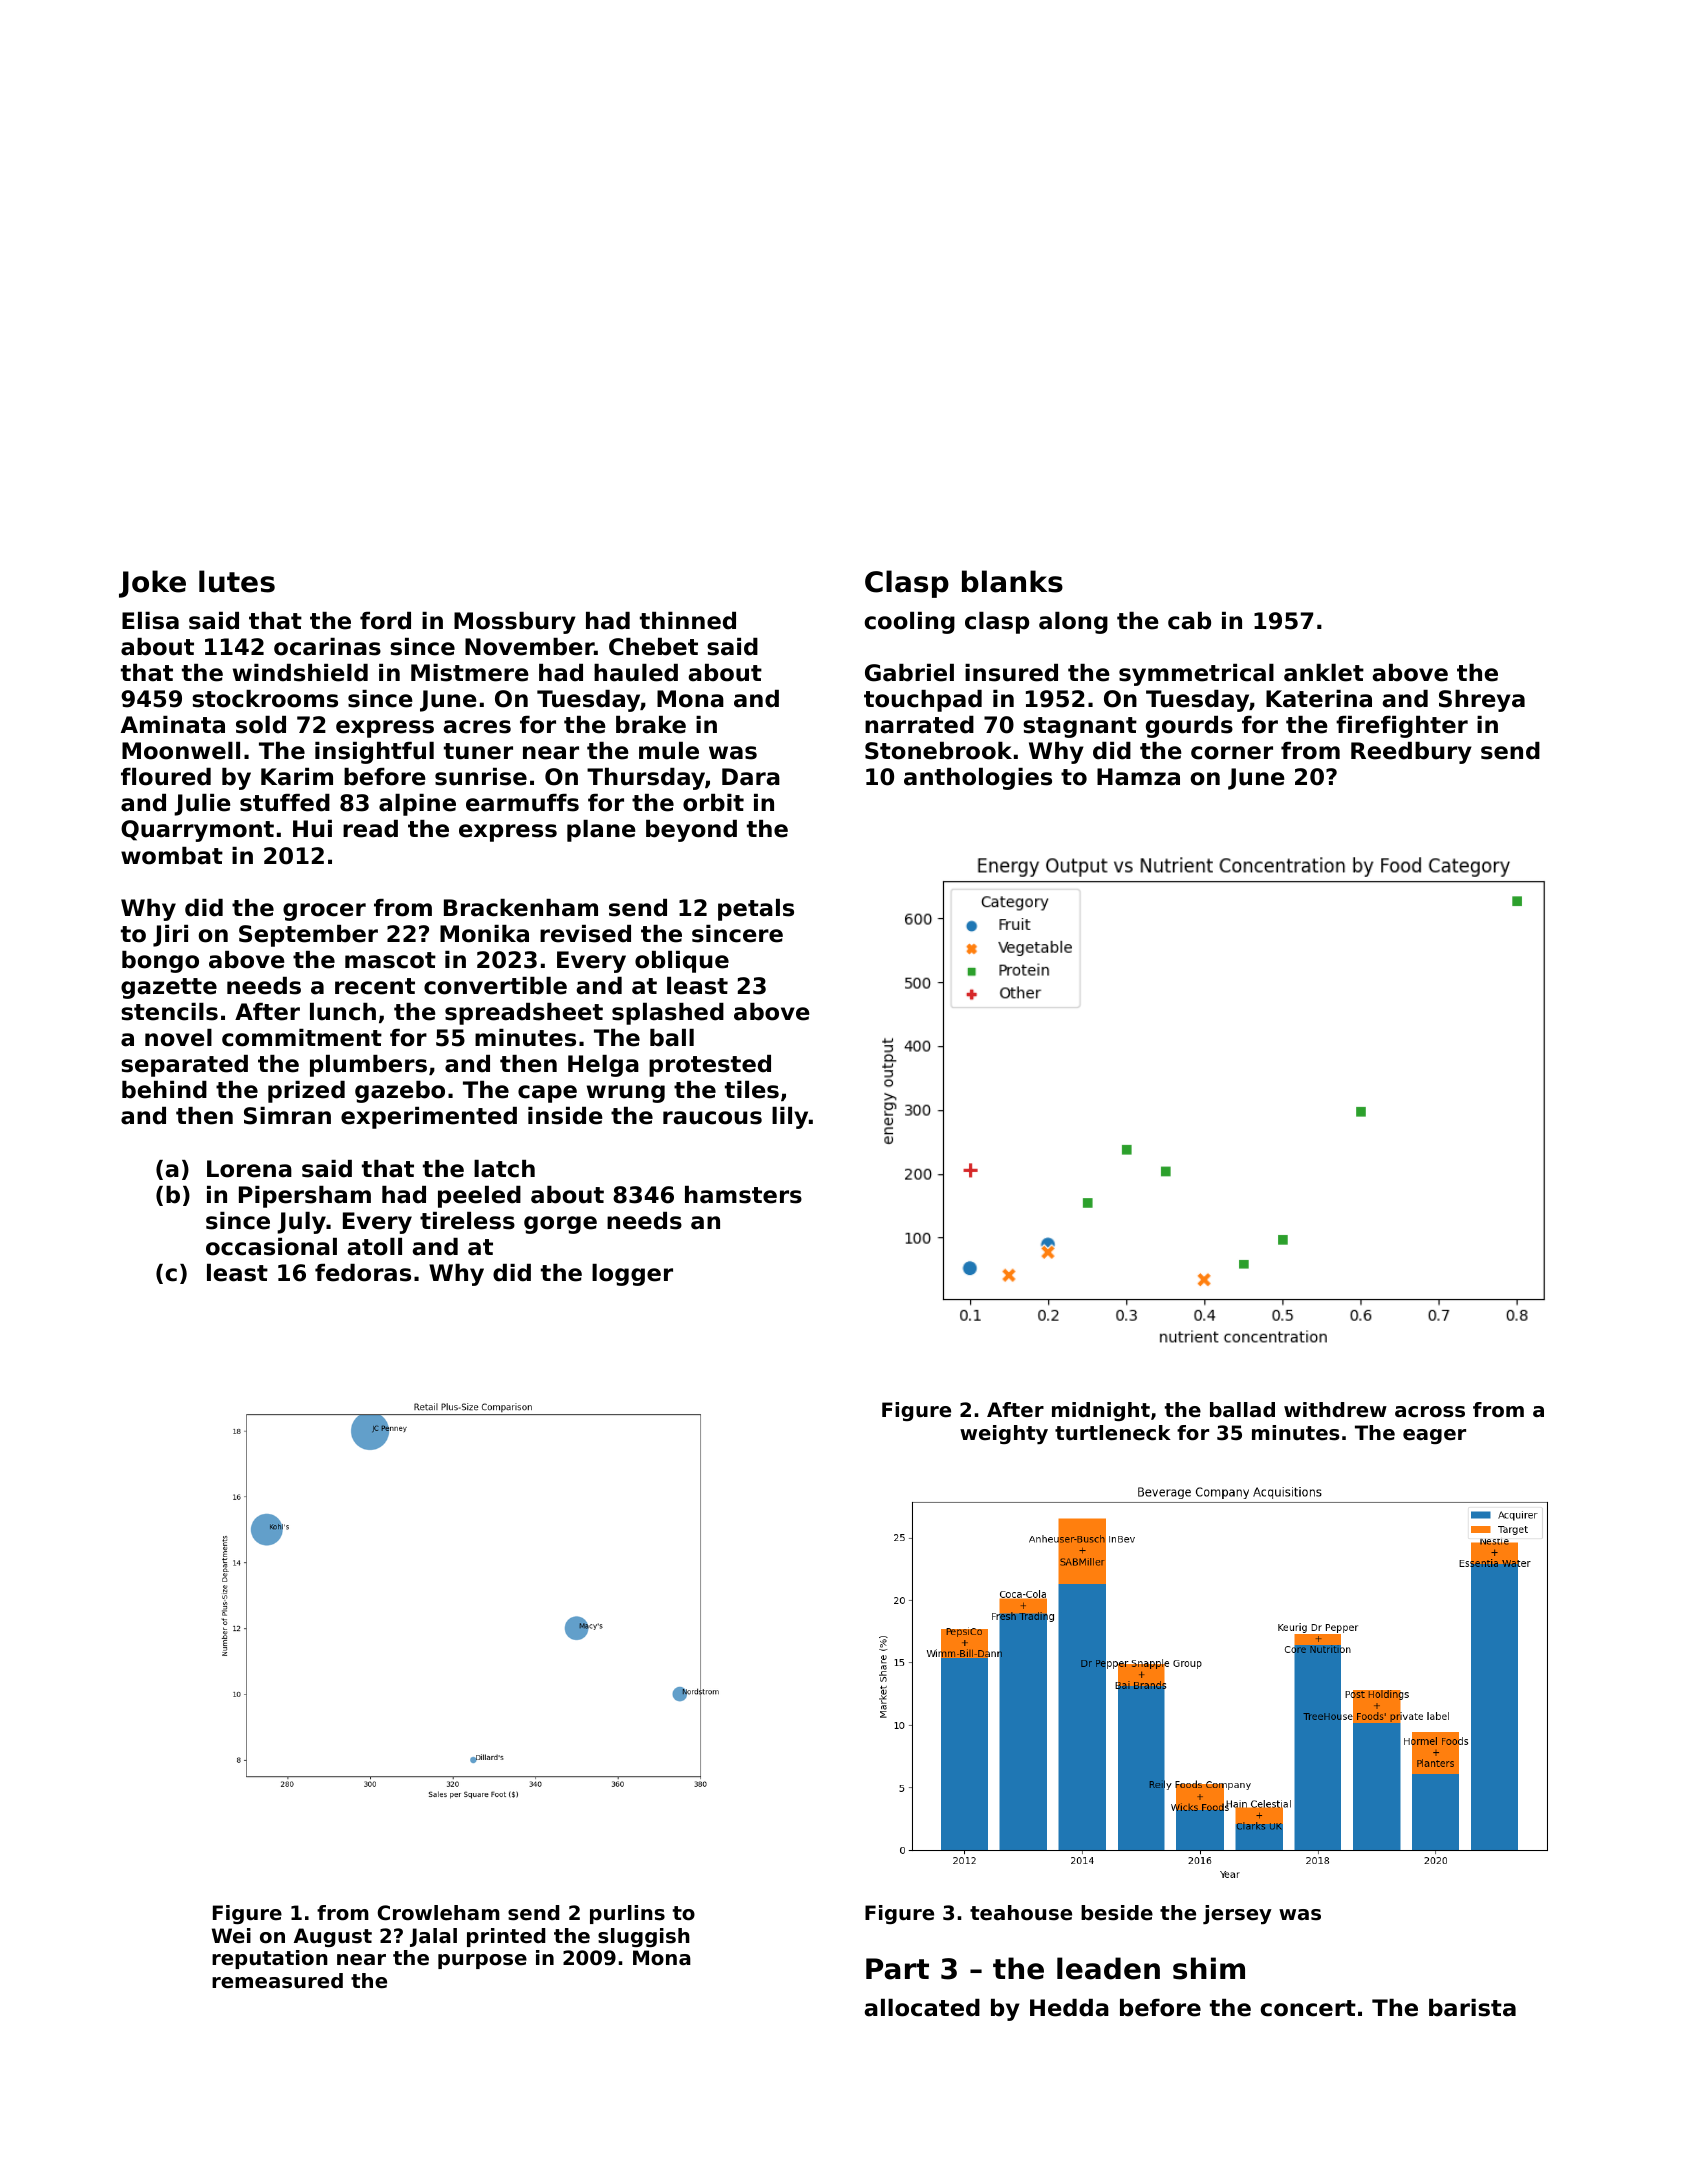 Image resolution: width=1683 pixels, height=2178 pixels. Describe the element at coordinates (1004, 1435) in the screenshot. I see `weighty` at that location.
